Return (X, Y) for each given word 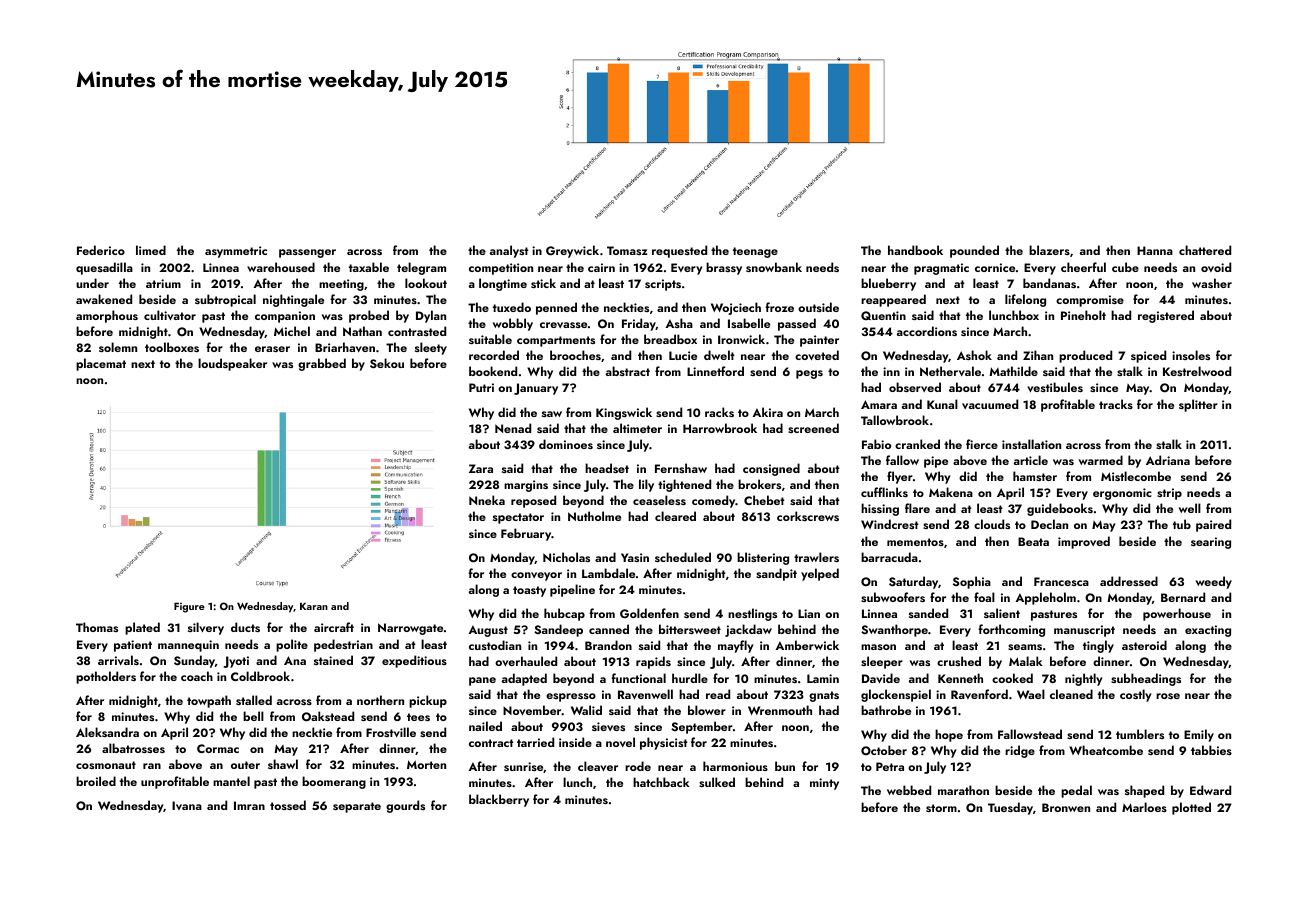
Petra (890, 766)
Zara (481, 468)
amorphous (107, 316)
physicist (664, 743)
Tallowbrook (895, 420)
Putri (481, 387)
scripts (663, 285)
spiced (1148, 356)
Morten (426, 764)
